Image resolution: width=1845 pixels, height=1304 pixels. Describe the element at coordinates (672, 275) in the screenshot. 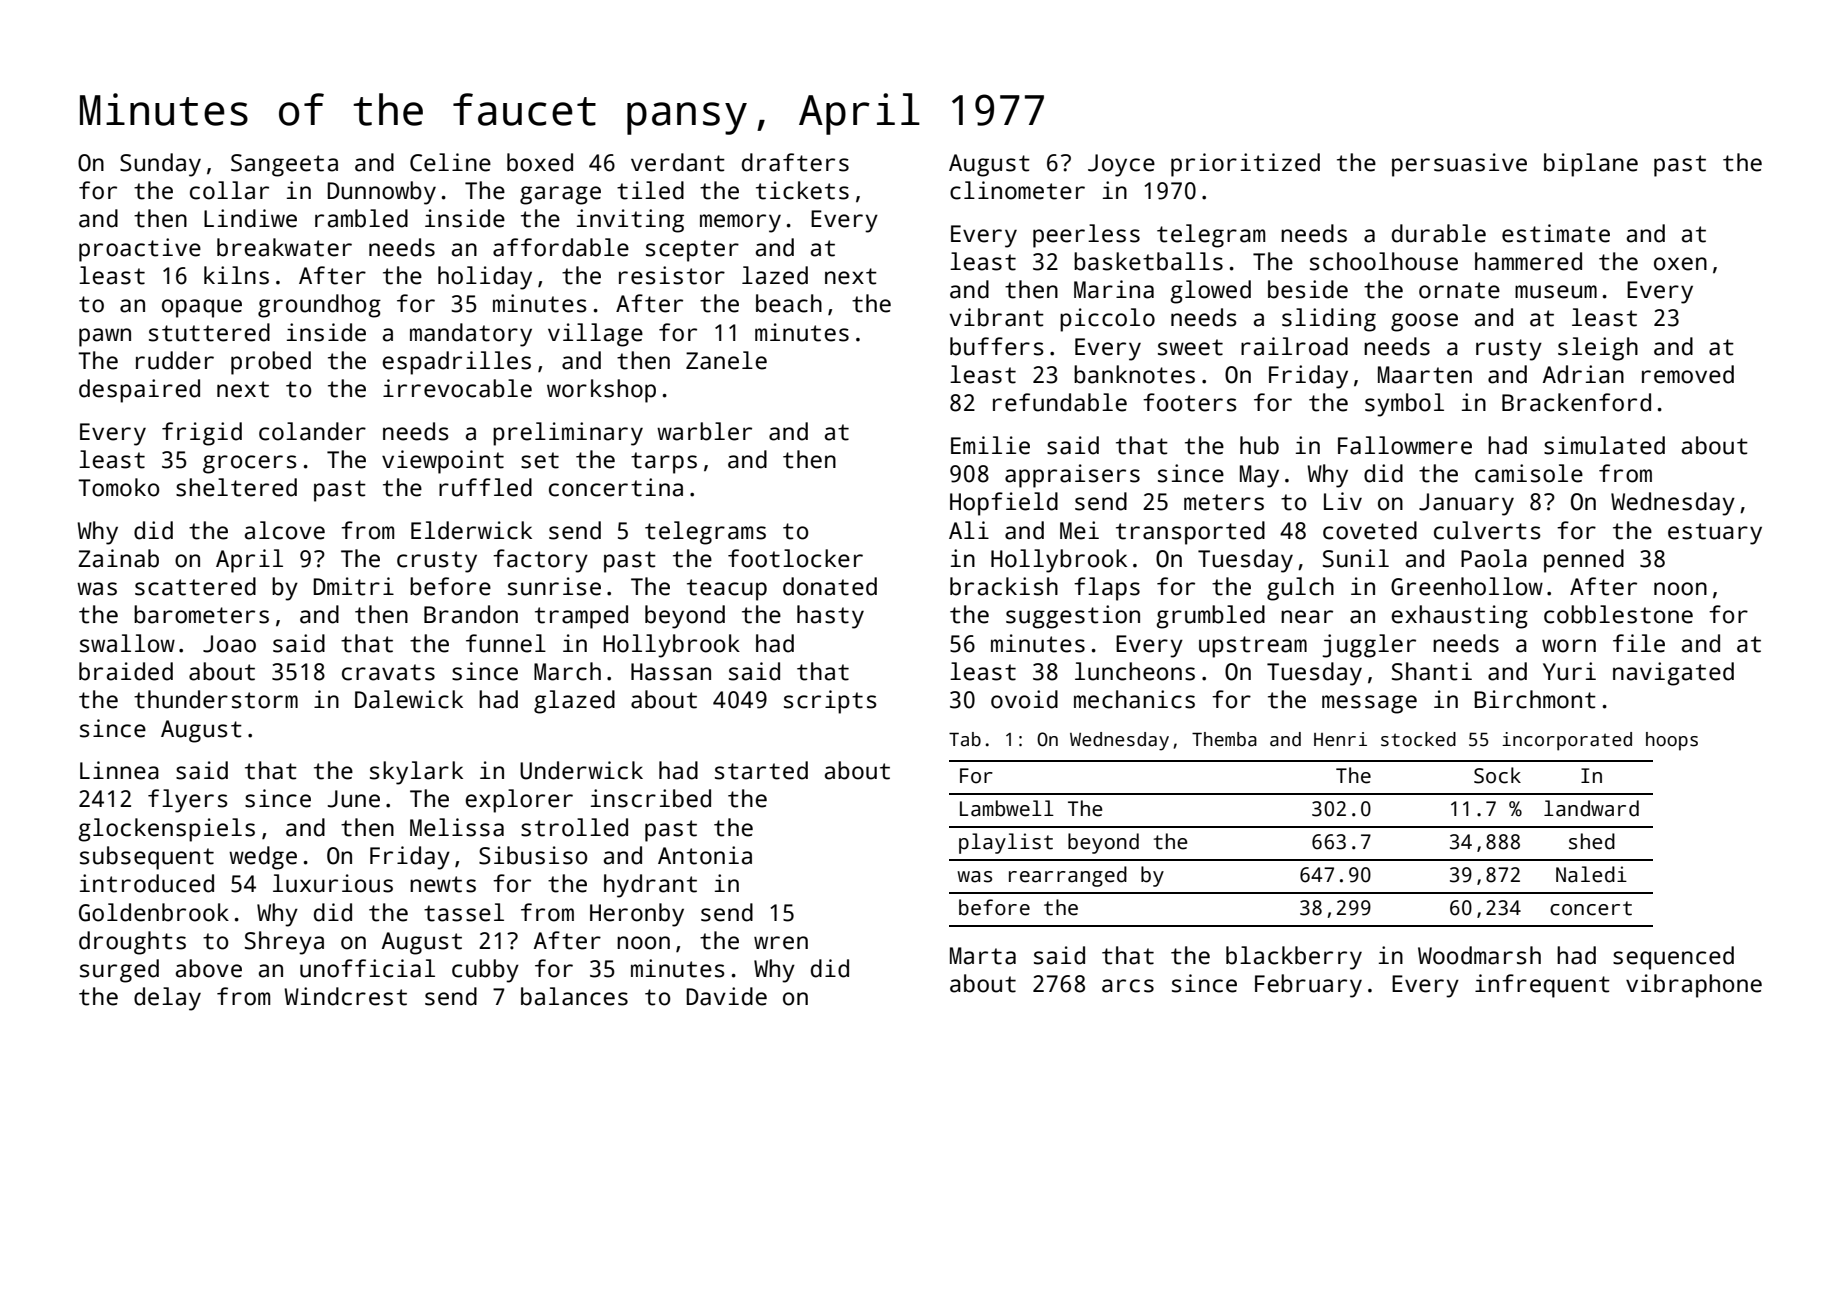

I see `resistor` at that location.
